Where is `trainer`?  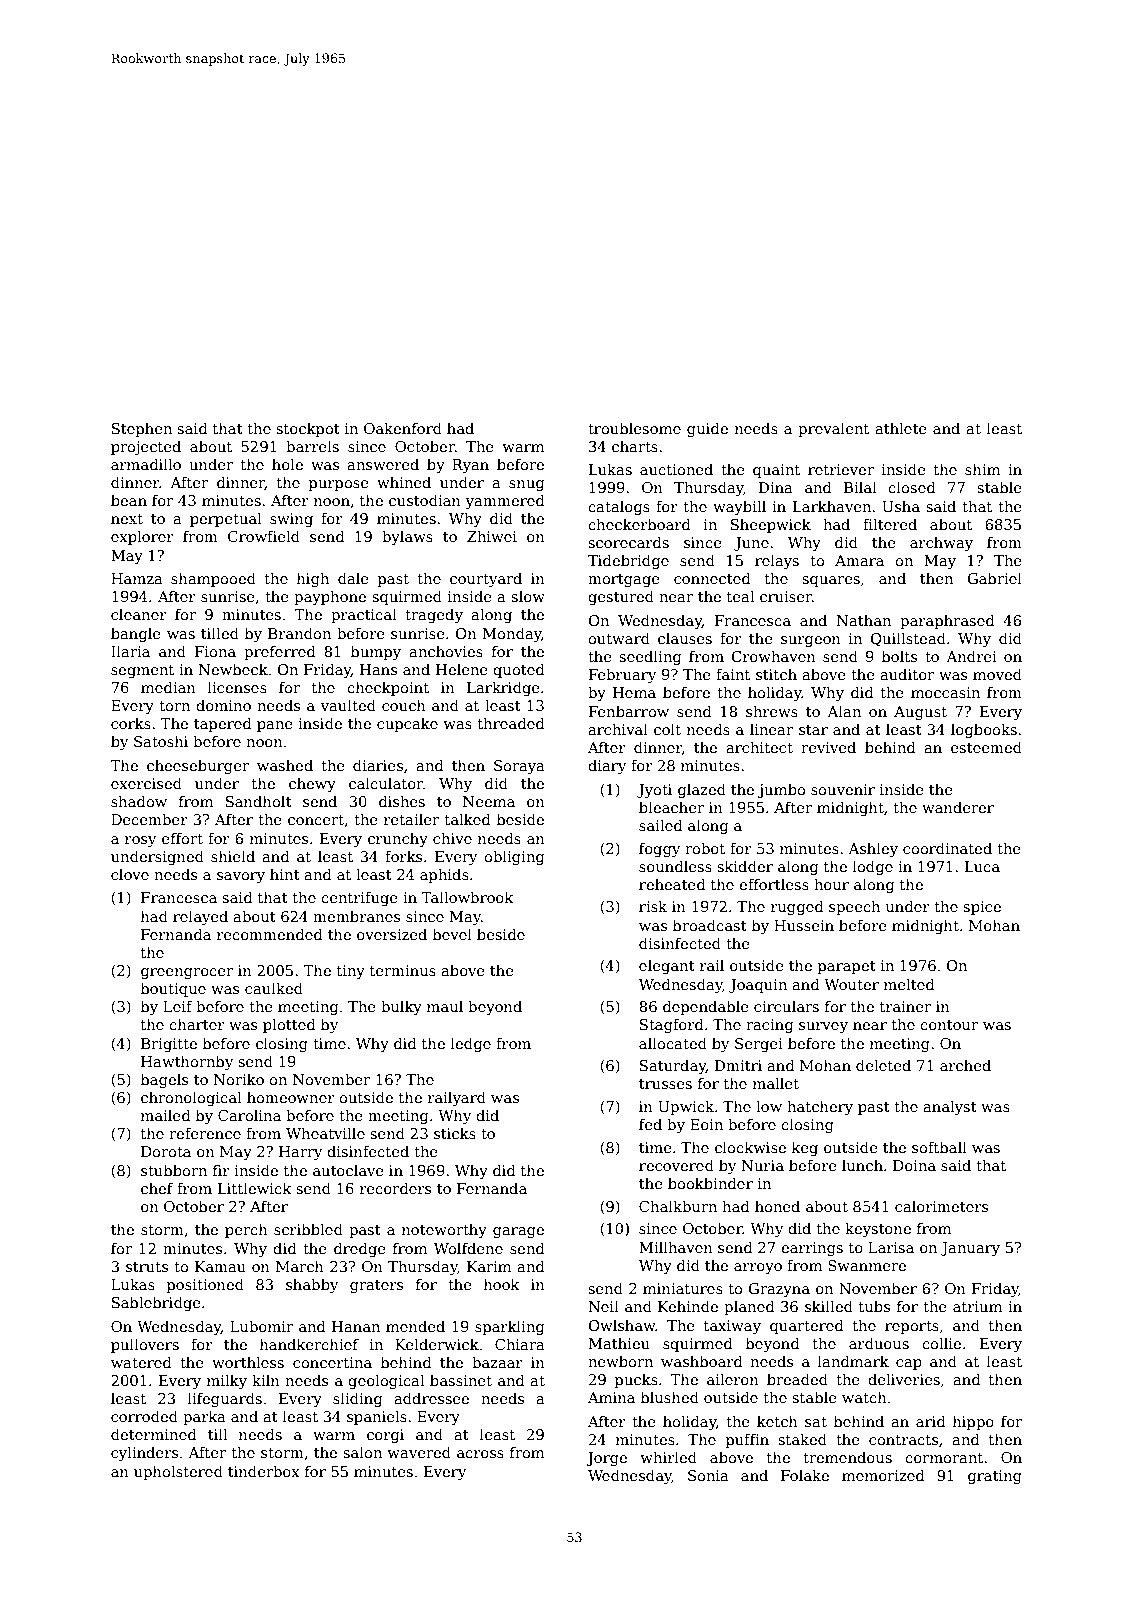
trainer is located at coordinates (905, 1006).
